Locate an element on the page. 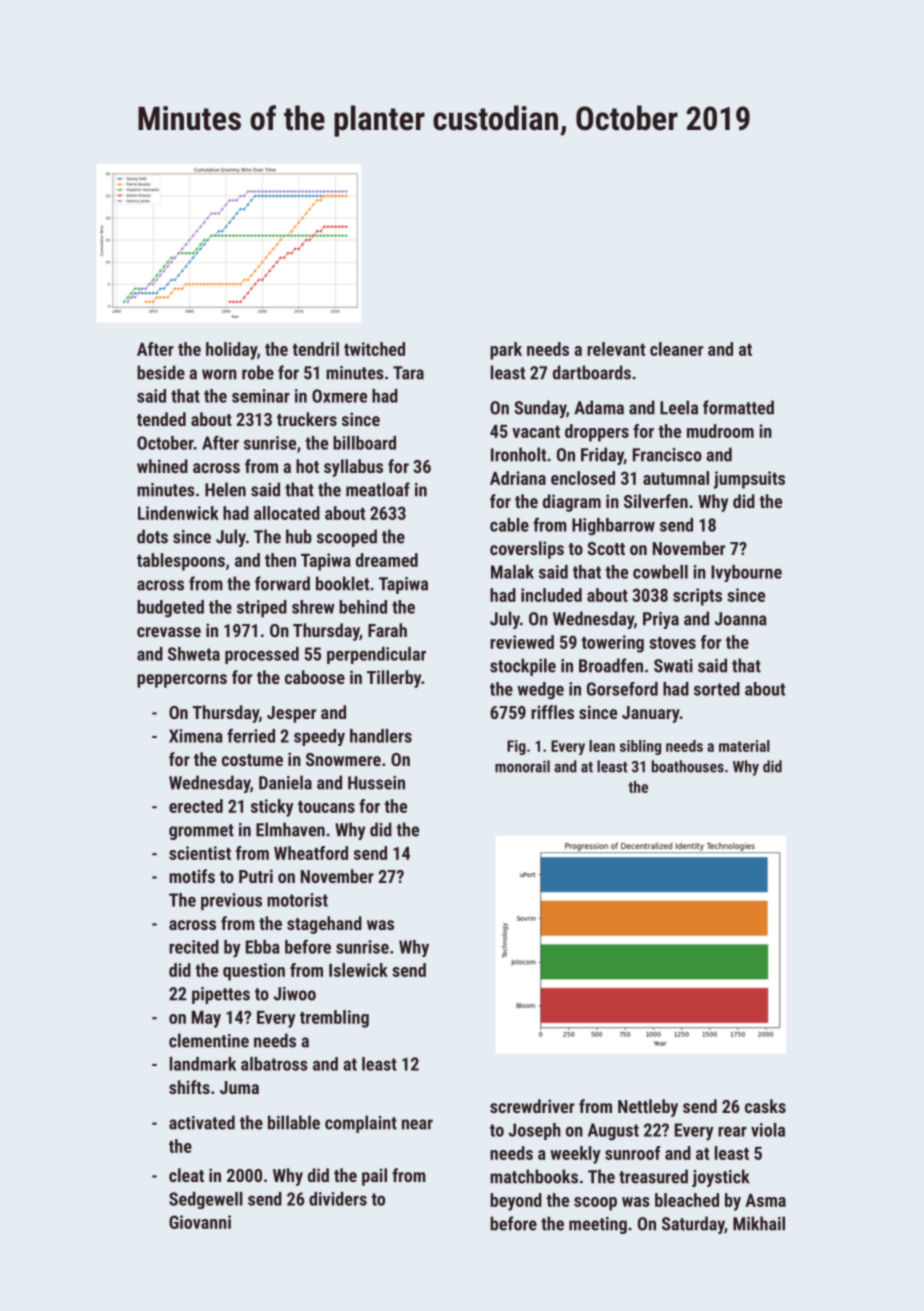 This page has width=924, height=1311. seminar is located at coordinates (261, 396).
